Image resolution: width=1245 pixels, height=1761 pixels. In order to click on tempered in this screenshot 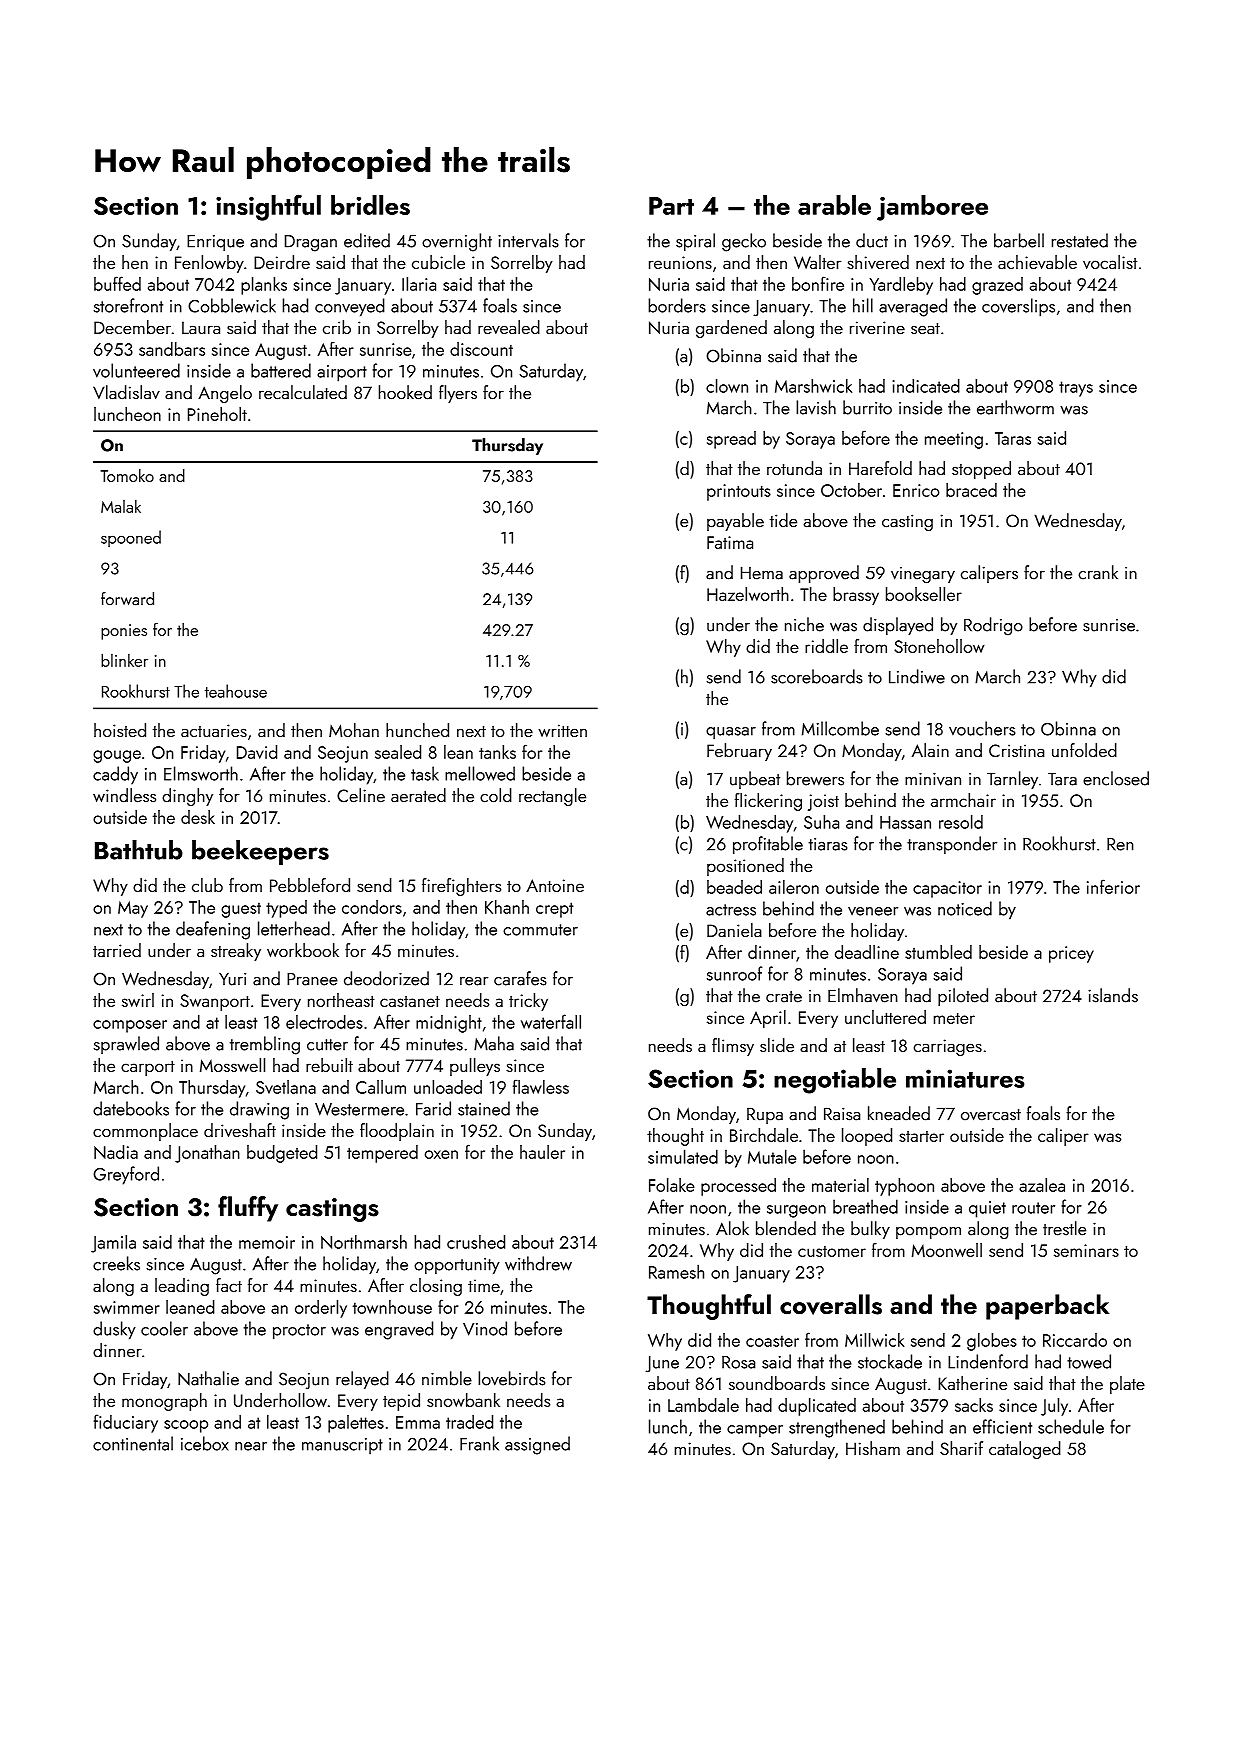, I will do `click(382, 1154)`.
